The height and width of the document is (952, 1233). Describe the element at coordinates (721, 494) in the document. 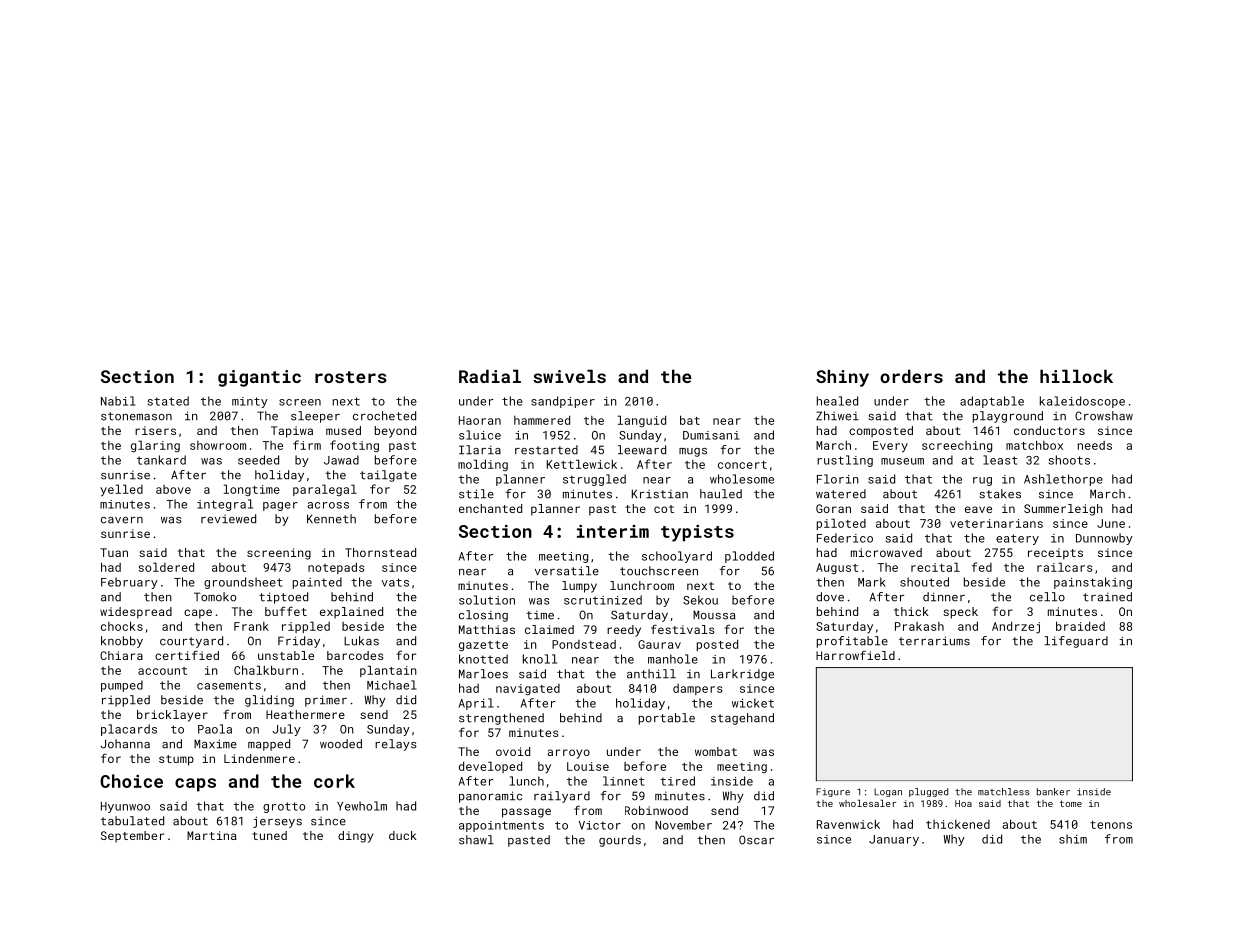

I see `hauled` at that location.
